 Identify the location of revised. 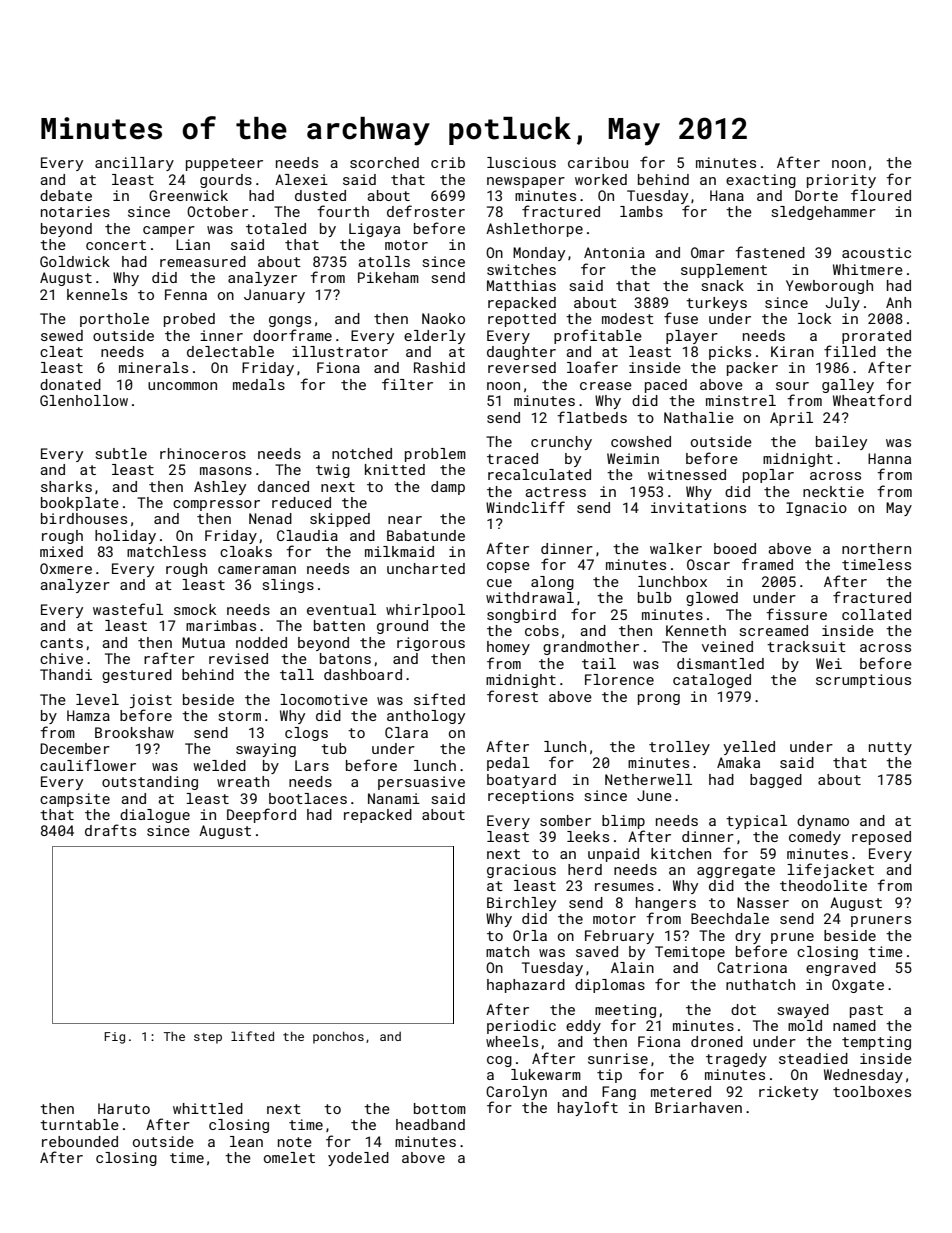
(238, 658).
